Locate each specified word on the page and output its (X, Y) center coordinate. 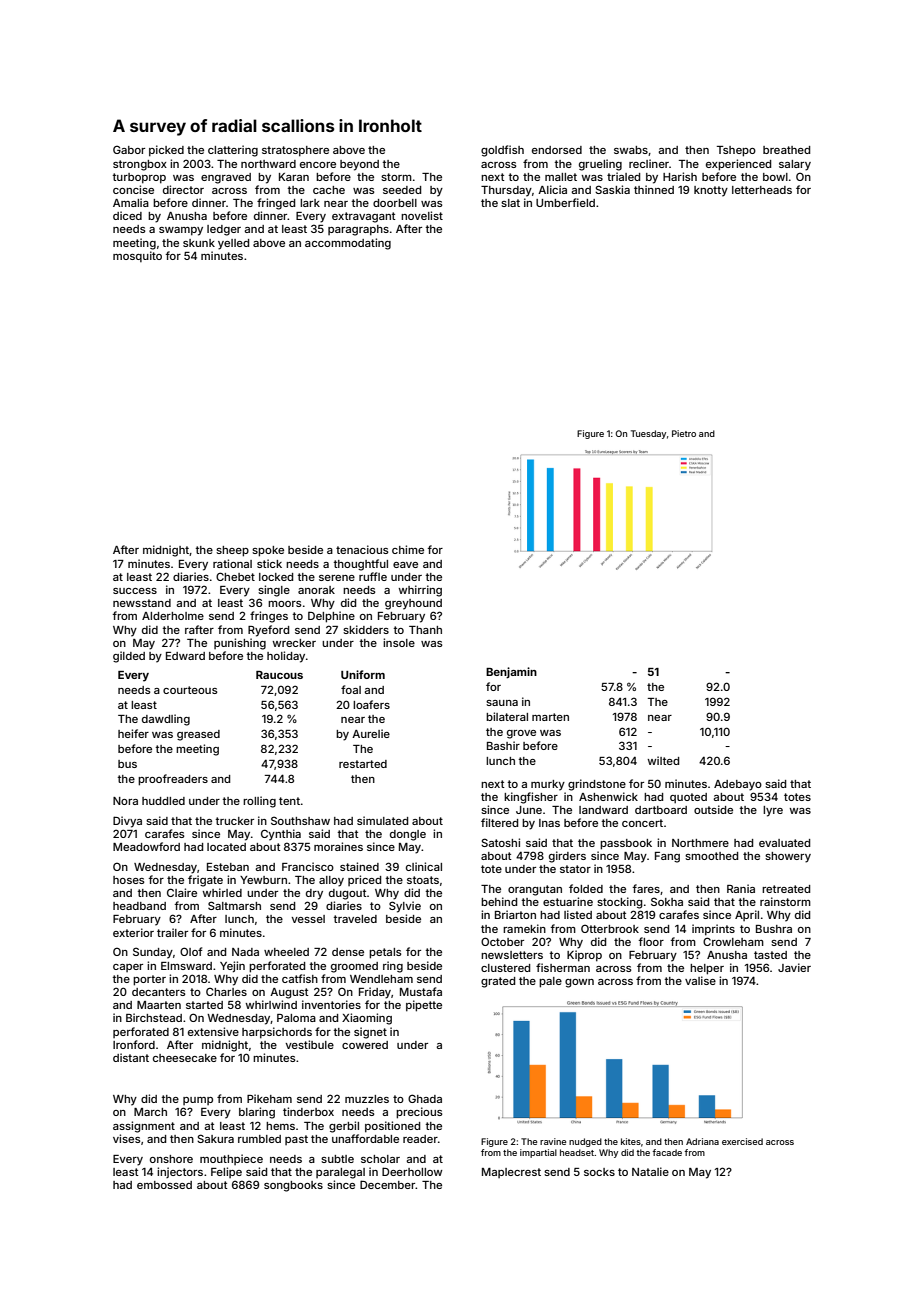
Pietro (684, 433)
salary (795, 165)
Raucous (279, 675)
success (135, 591)
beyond (359, 165)
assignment (144, 1127)
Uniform (363, 674)
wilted (663, 760)
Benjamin (511, 673)
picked (166, 151)
